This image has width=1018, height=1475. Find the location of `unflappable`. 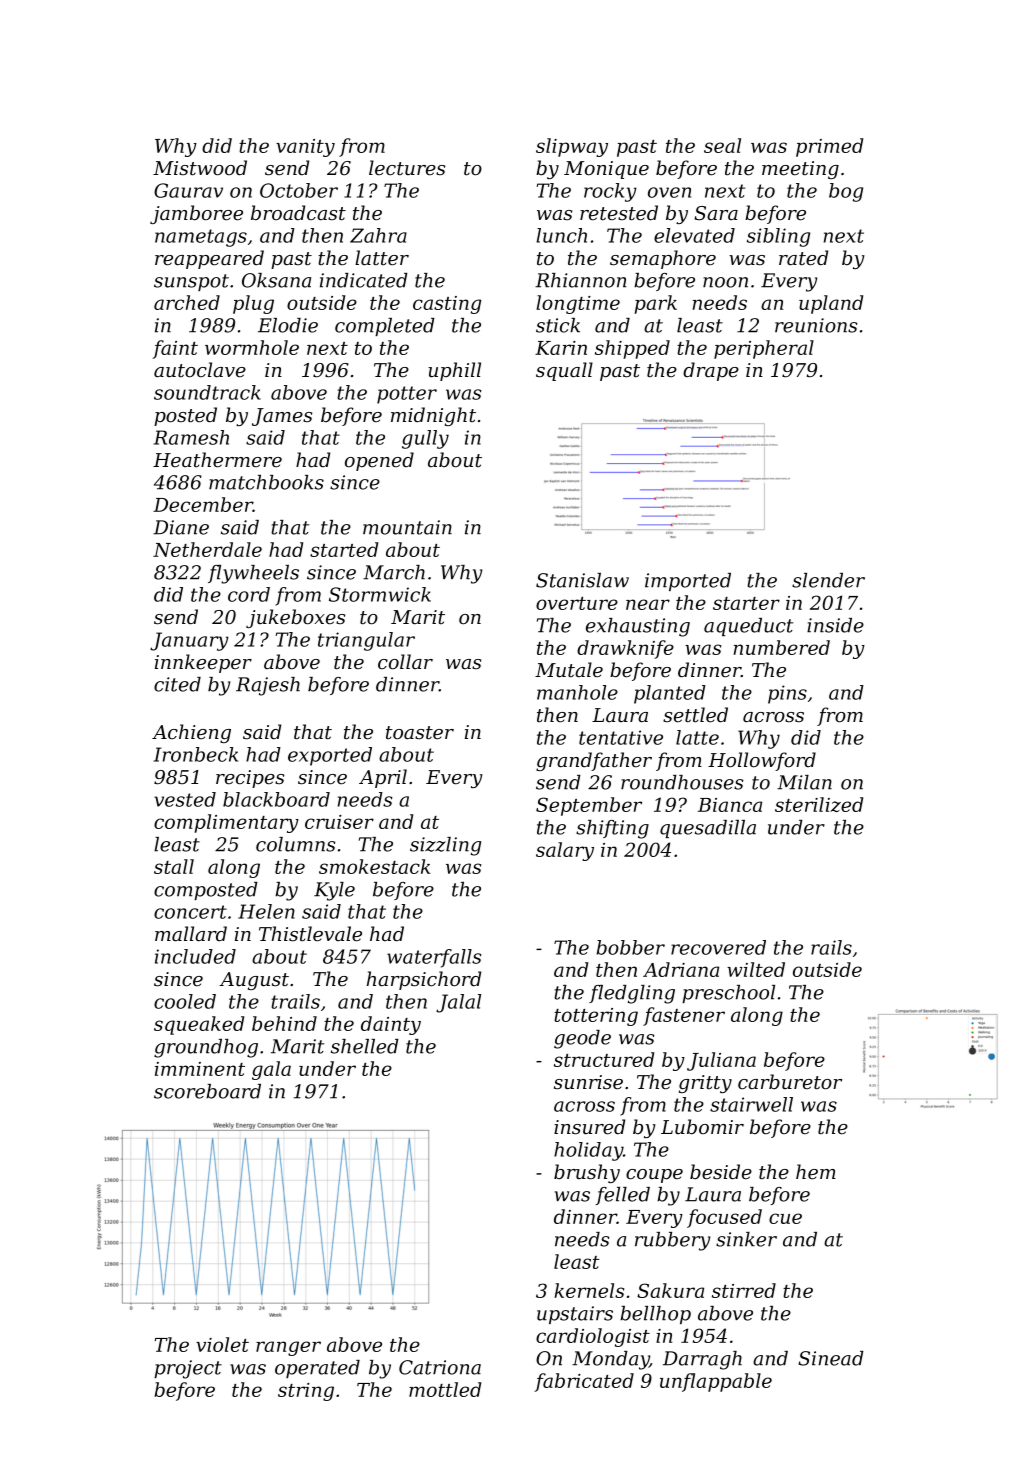

unflappable is located at coordinates (716, 1382).
